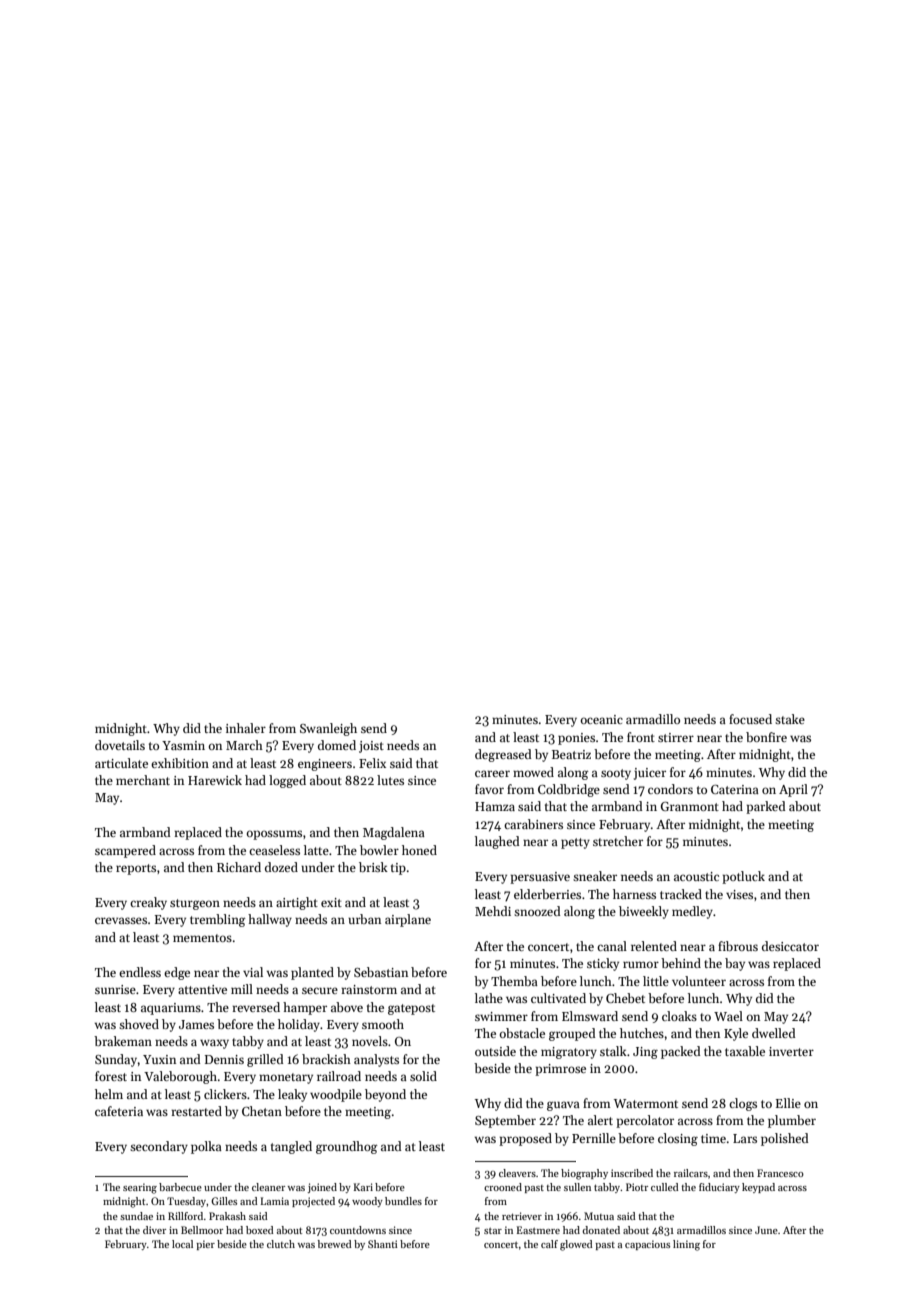 The height and width of the document is (1308, 924). What do you see at coordinates (328, 729) in the document?
I see `Swanleigh` at bounding box center [328, 729].
